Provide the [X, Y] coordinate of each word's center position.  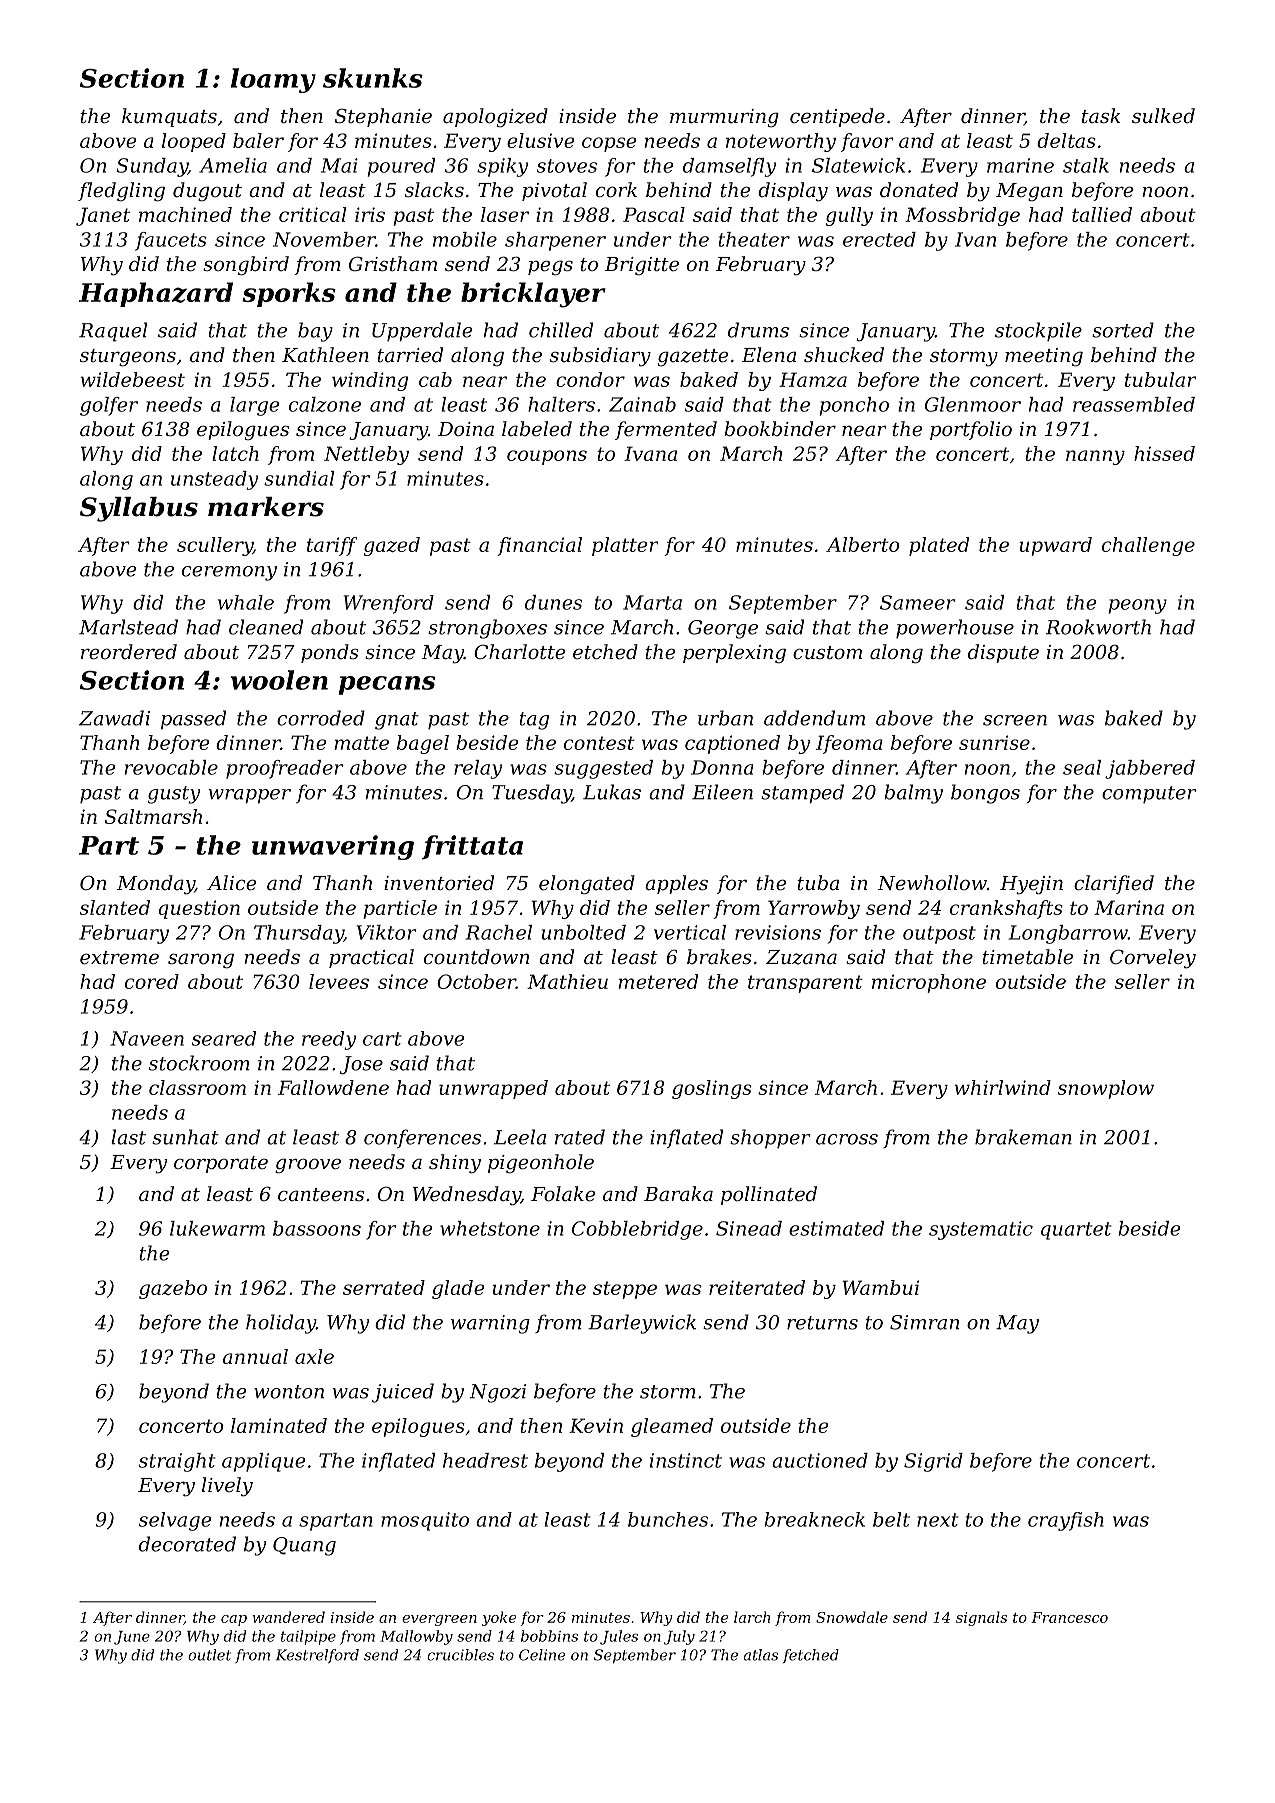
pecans [387, 685]
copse [609, 144]
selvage [175, 1521]
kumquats [169, 117]
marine [1020, 165]
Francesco [1069, 1617]
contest [599, 743]
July [679, 1637]
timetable [1028, 956]
